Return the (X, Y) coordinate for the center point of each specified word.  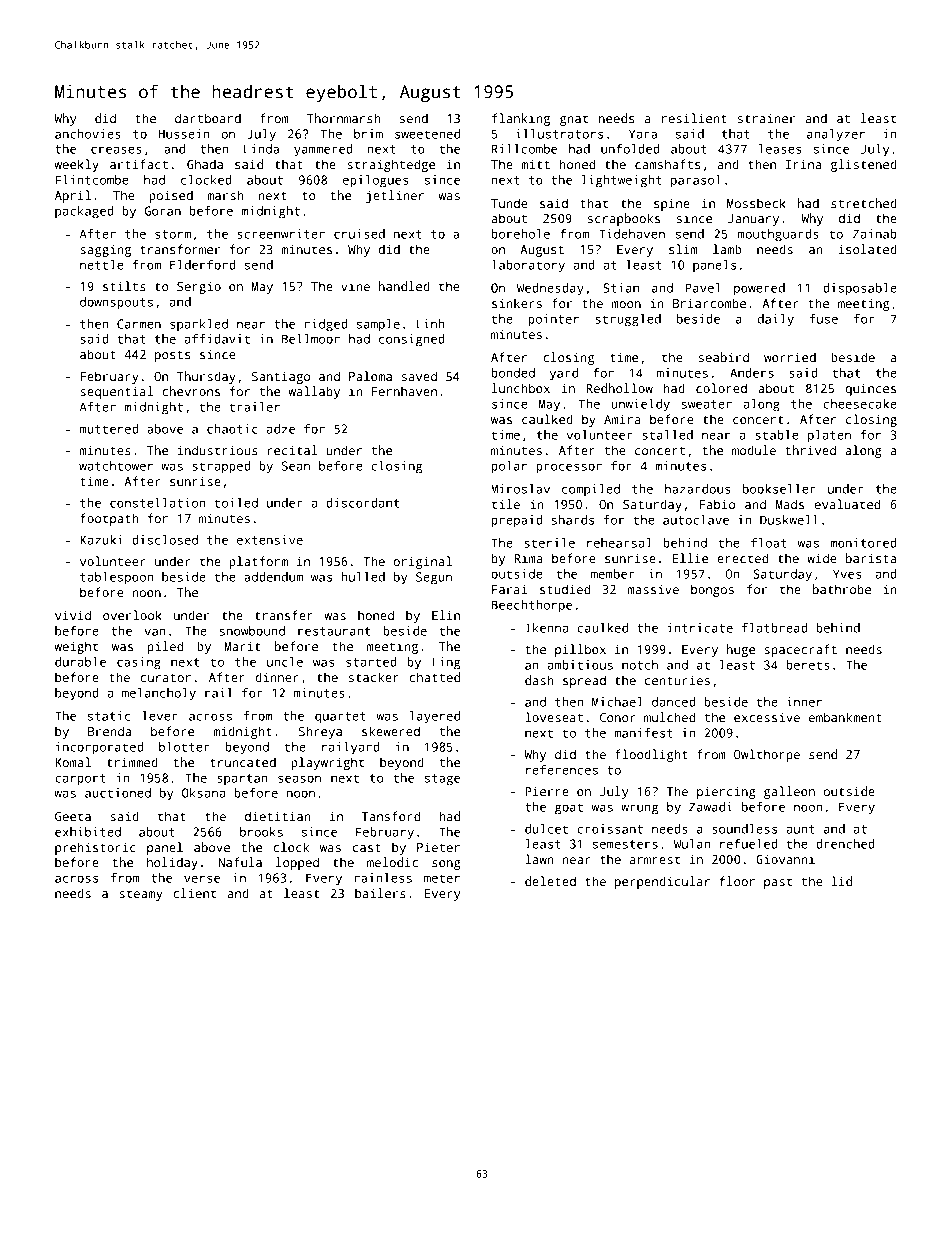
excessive (767, 717)
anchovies (88, 134)
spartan (242, 779)
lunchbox (521, 388)
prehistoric (95, 848)
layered (435, 717)
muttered (109, 429)
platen (829, 436)
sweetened (427, 134)
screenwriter (281, 234)
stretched (864, 203)
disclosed (165, 540)
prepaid (517, 521)
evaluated (847, 504)
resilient (694, 118)
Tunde (509, 203)
